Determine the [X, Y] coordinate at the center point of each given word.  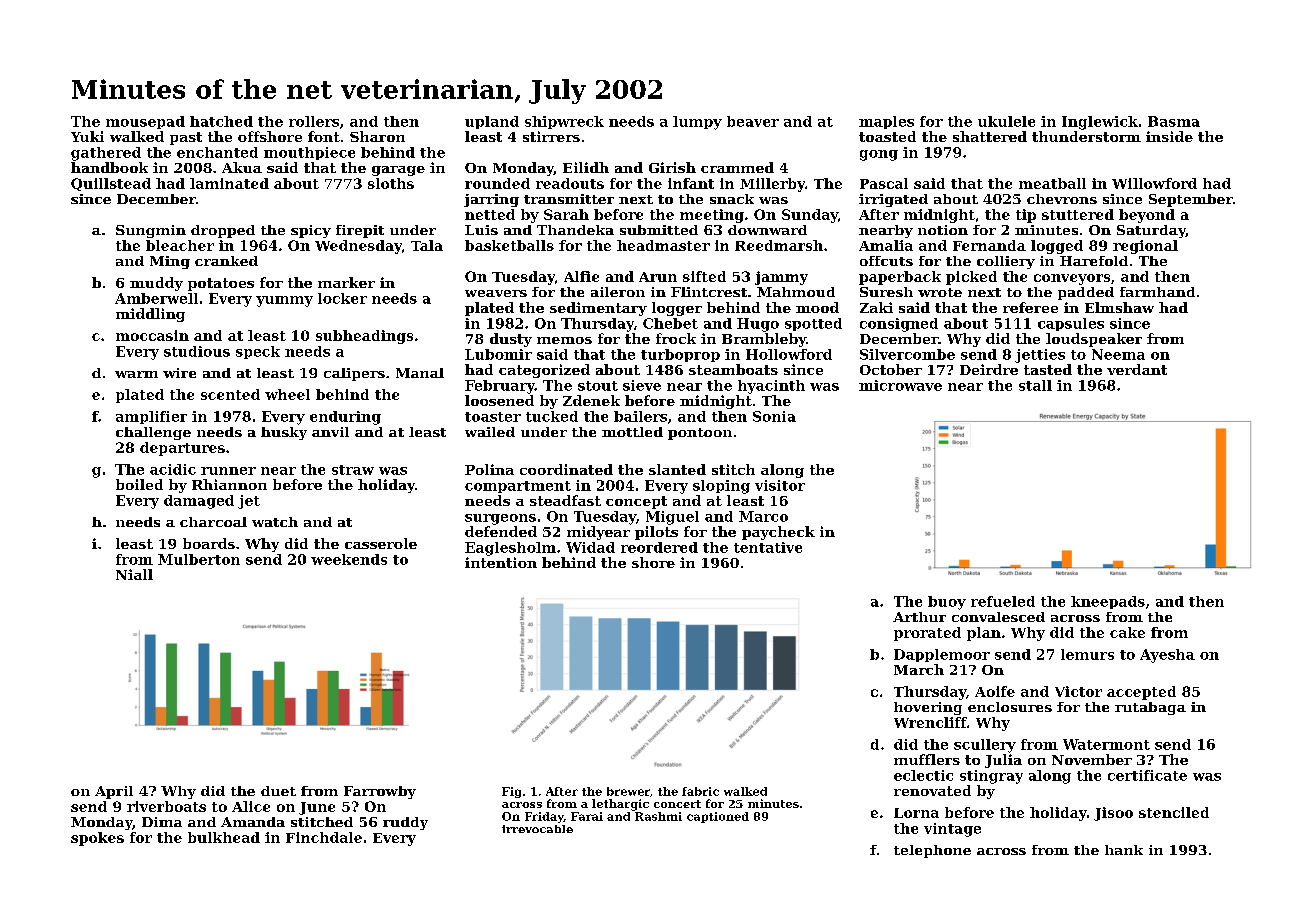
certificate [1147, 775]
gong [879, 155]
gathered [106, 154]
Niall [134, 574]
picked [971, 278]
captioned [718, 817]
